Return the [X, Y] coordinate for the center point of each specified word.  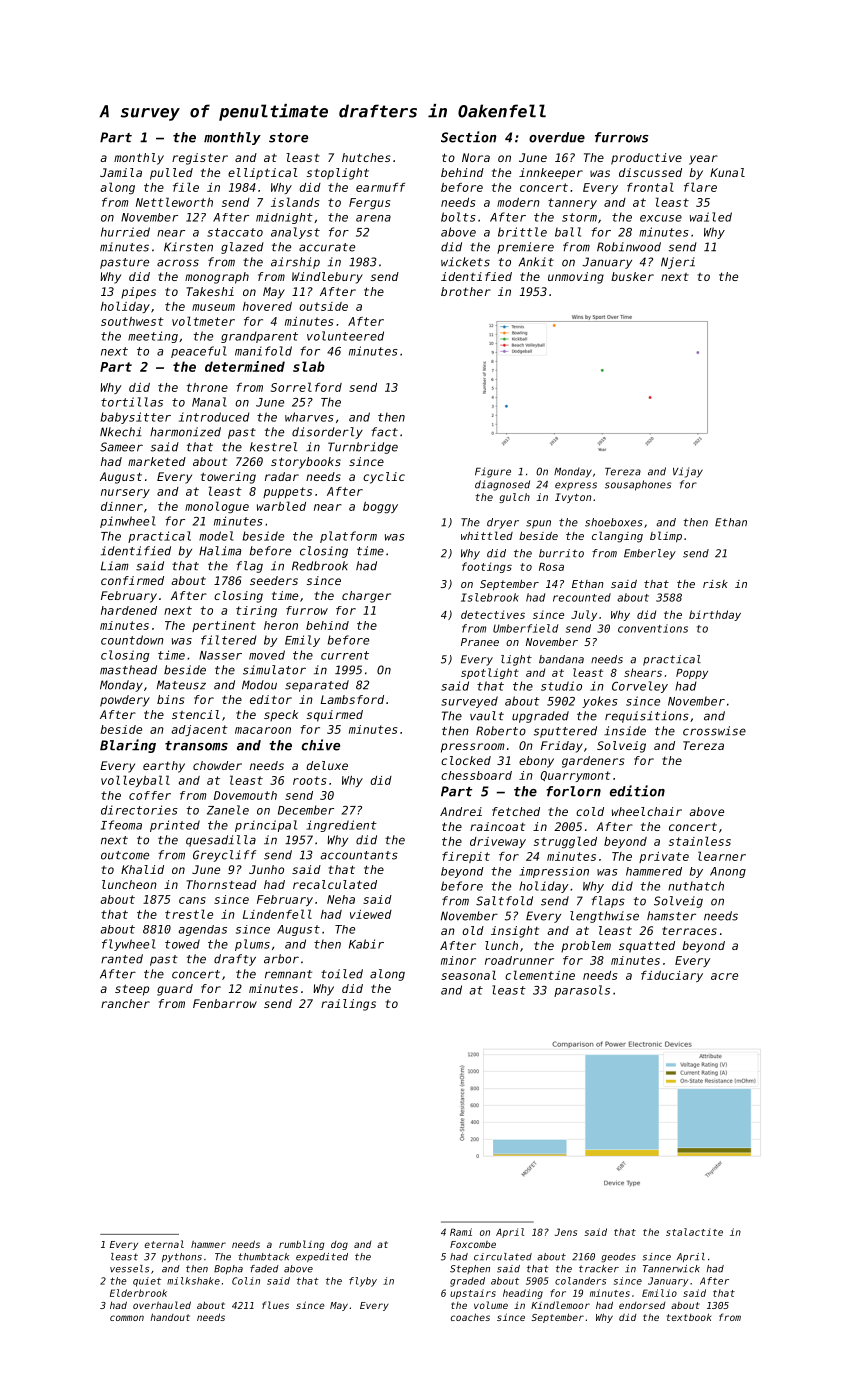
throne [207, 387]
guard [175, 990]
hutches [366, 157]
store [288, 138]
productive [646, 159]
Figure [493, 472]
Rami [461, 1232]
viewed [371, 914]
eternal [164, 1244]
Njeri [678, 263]
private [664, 857]
